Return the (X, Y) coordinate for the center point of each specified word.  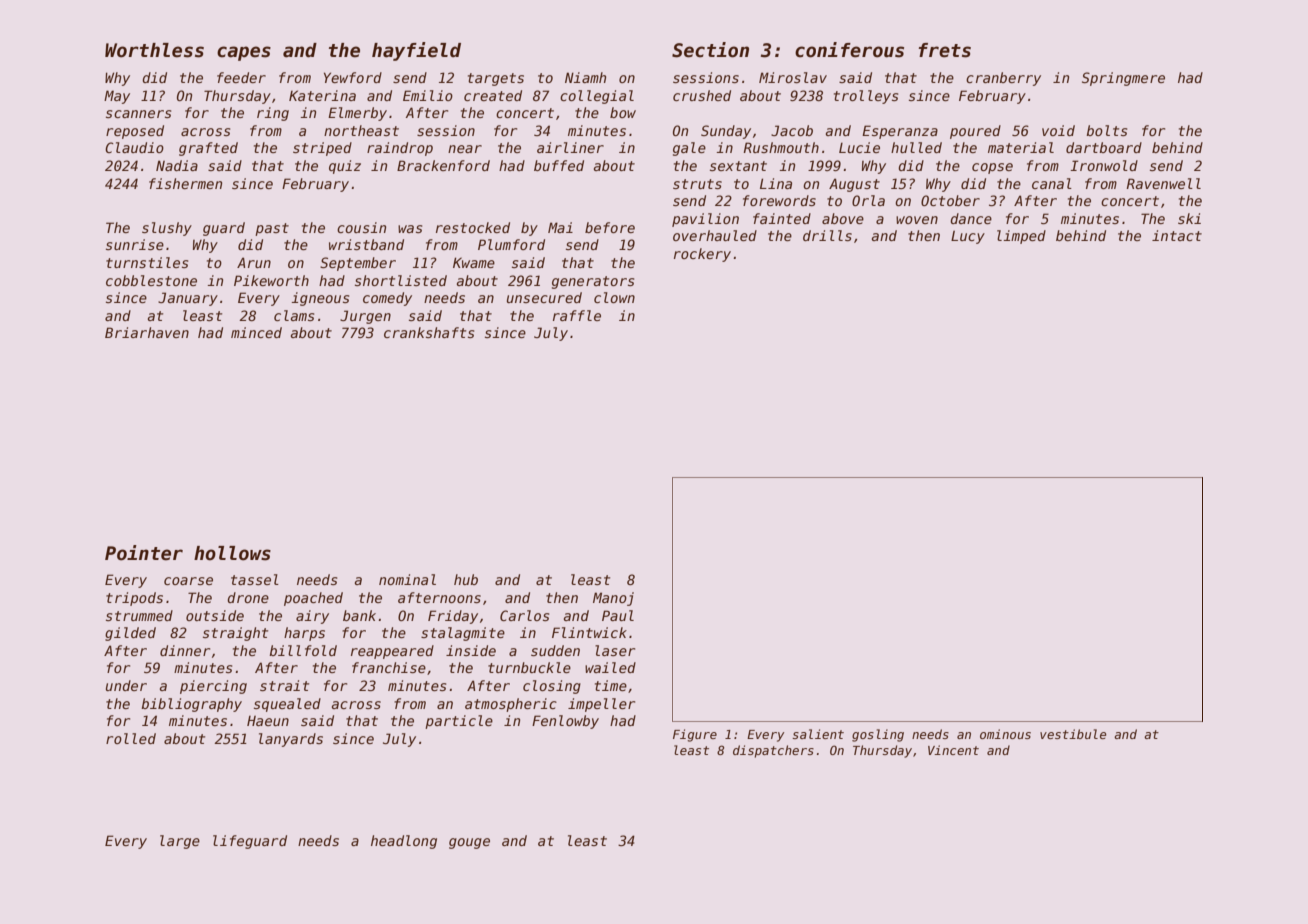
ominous (1005, 734)
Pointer (144, 553)
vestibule (1073, 734)
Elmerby (357, 114)
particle (459, 722)
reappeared (392, 652)
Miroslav (793, 77)
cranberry (1003, 79)
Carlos (524, 615)
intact (1177, 235)
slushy (167, 229)
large (180, 842)
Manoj (613, 599)
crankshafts (429, 332)
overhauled (715, 235)
